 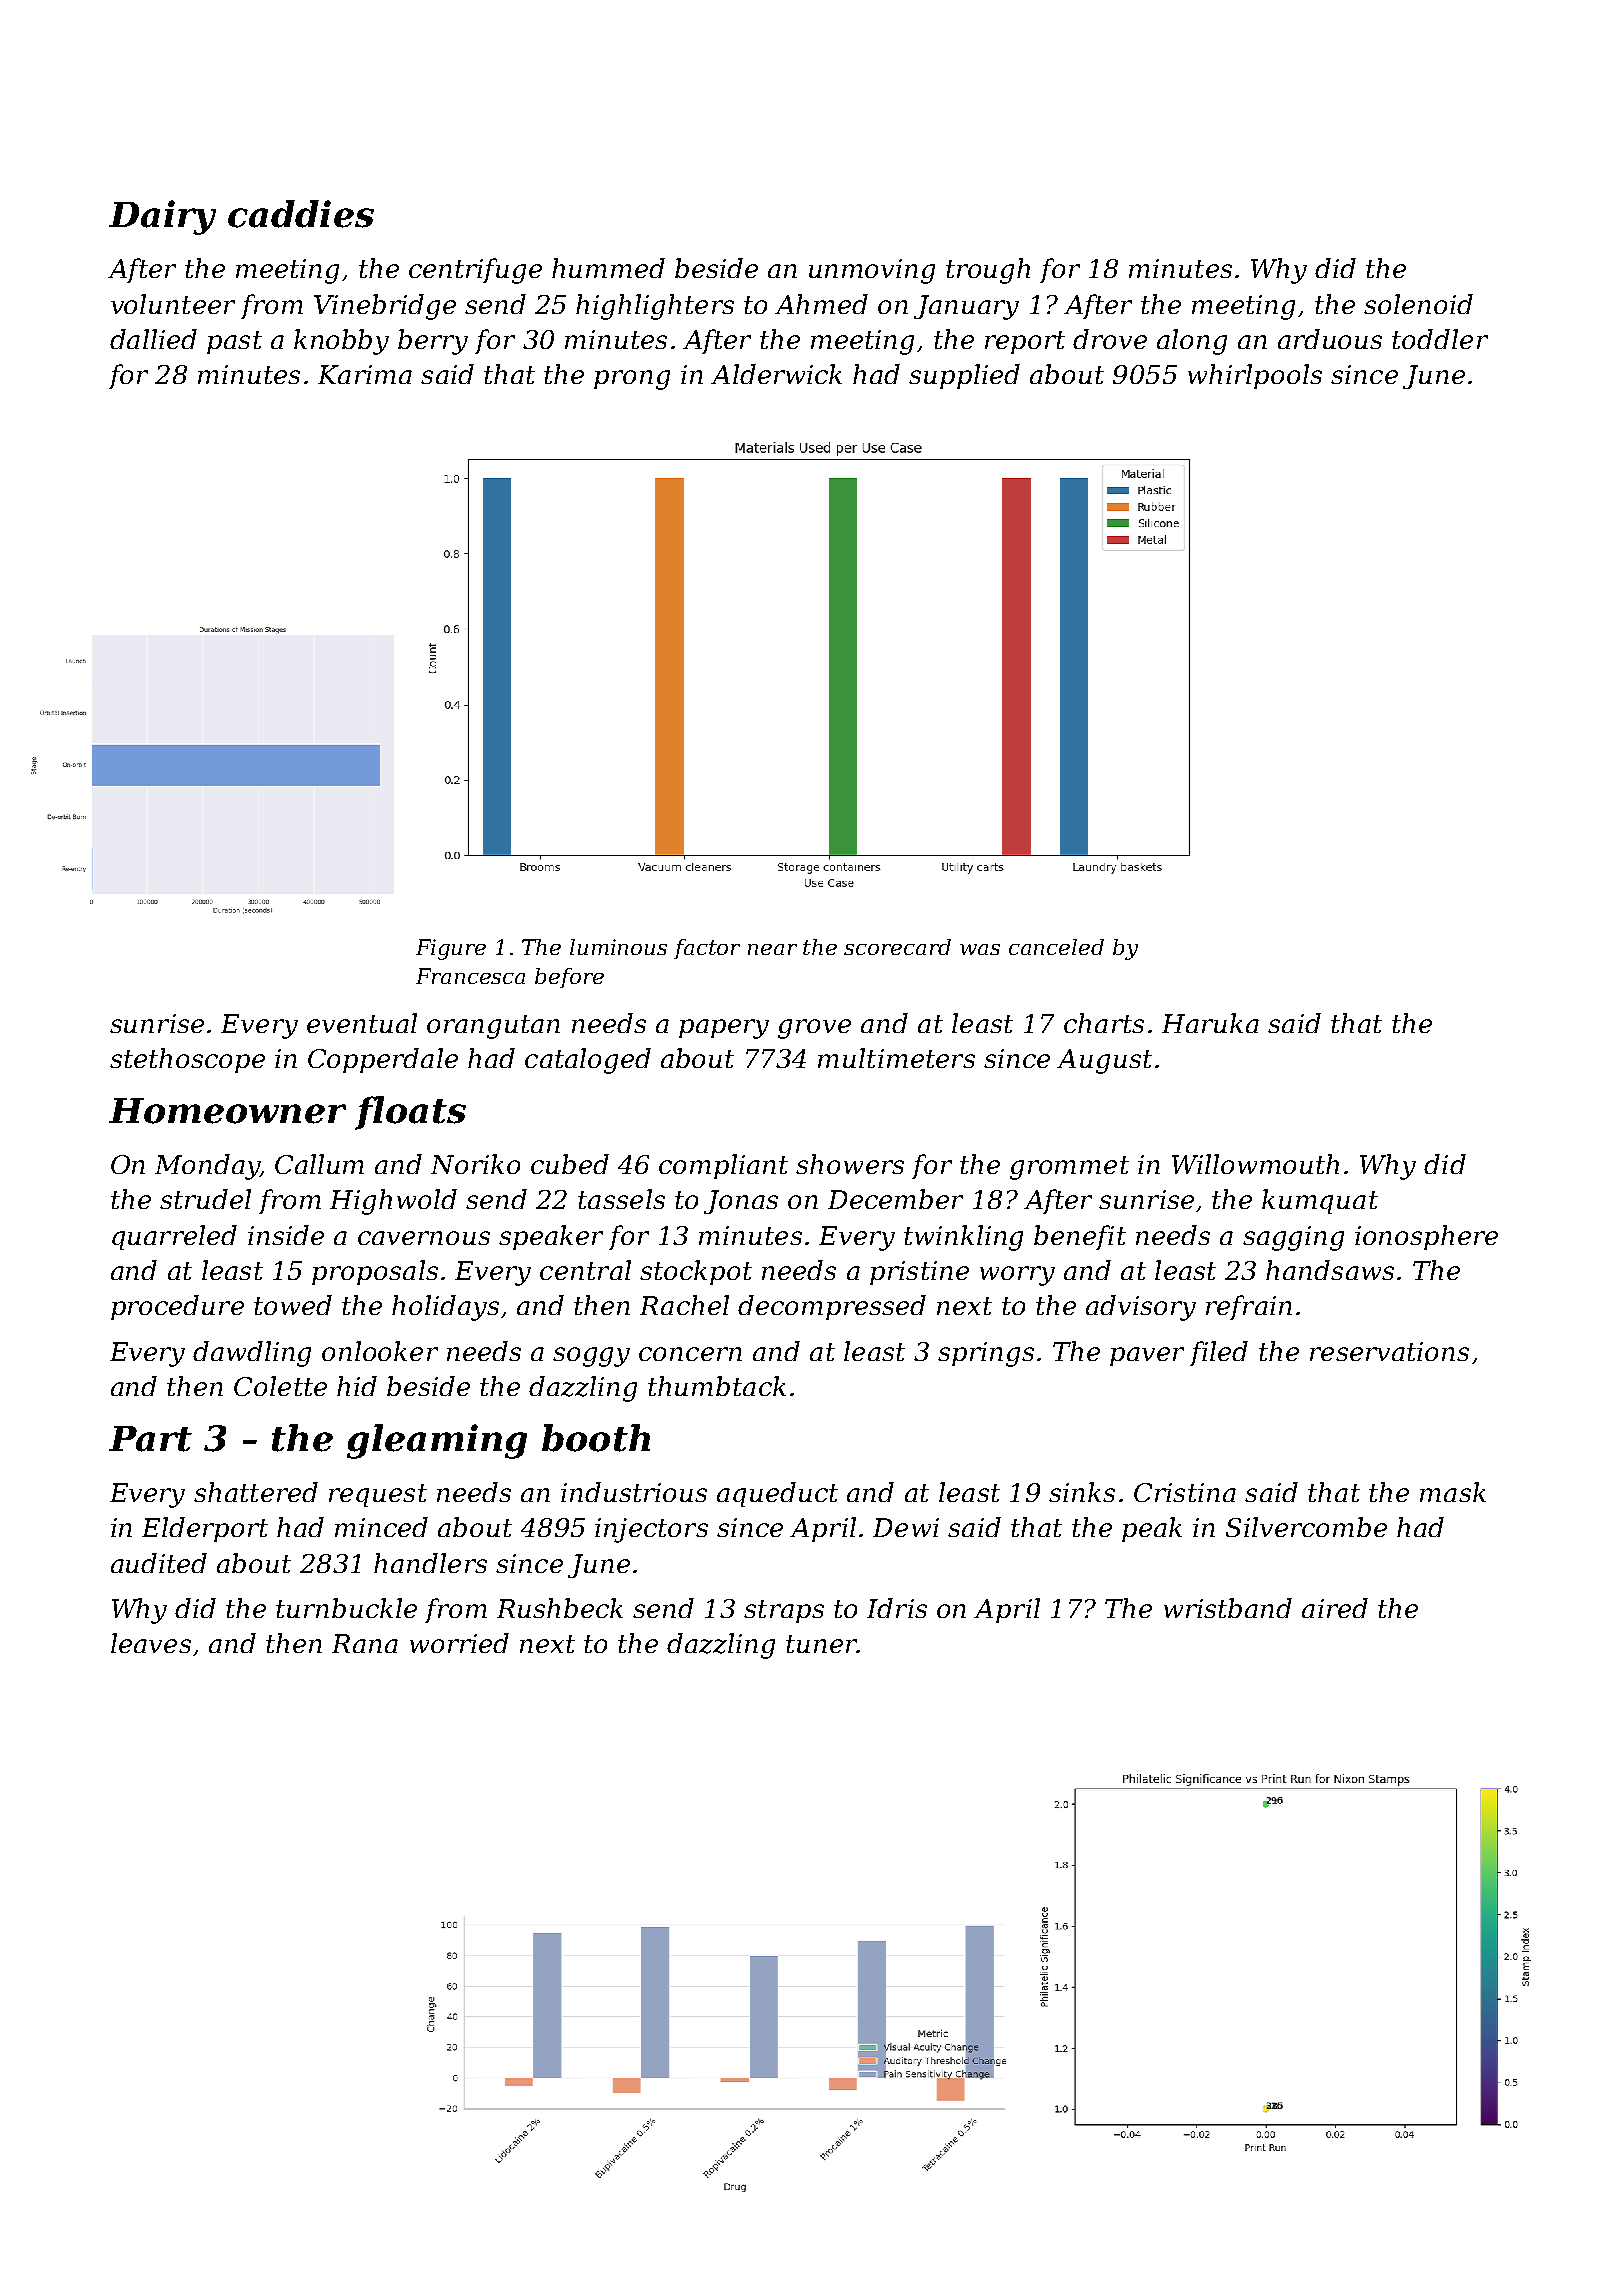 What do you see at coordinates (1418, 304) in the page?
I see `solenoid` at bounding box center [1418, 304].
